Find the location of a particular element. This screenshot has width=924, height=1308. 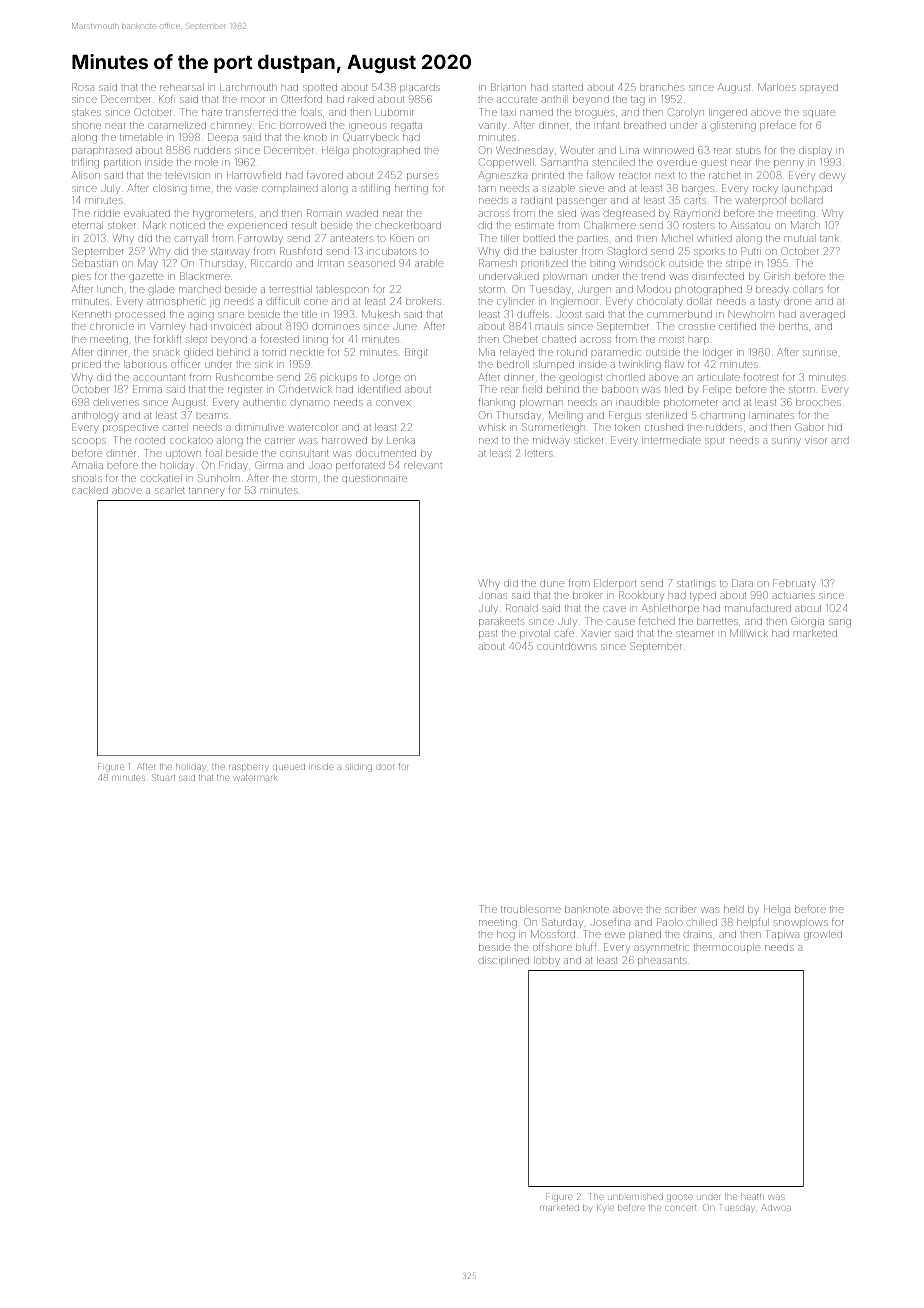

Rosa is located at coordinates (83, 87).
